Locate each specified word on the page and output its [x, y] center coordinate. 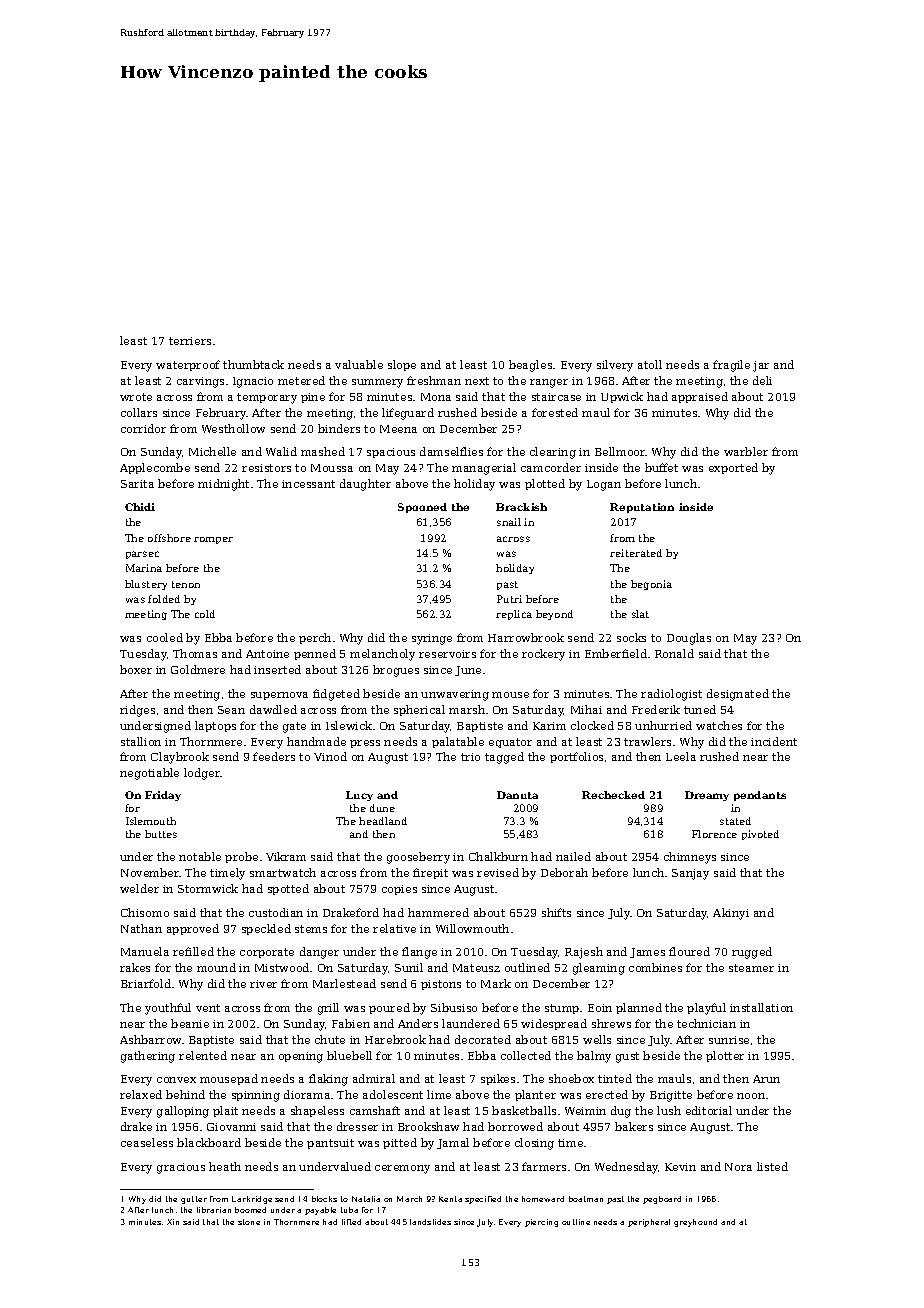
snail [509, 522]
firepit [430, 873]
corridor [143, 428]
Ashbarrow [150, 1039]
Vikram [286, 856]
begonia [651, 585]
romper [213, 540]
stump [562, 1009]
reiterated [636, 553]
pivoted [760, 835]
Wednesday [627, 1168]
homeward [543, 1199]
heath [225, 1166]
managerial [484, 469]
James [647, 953]
